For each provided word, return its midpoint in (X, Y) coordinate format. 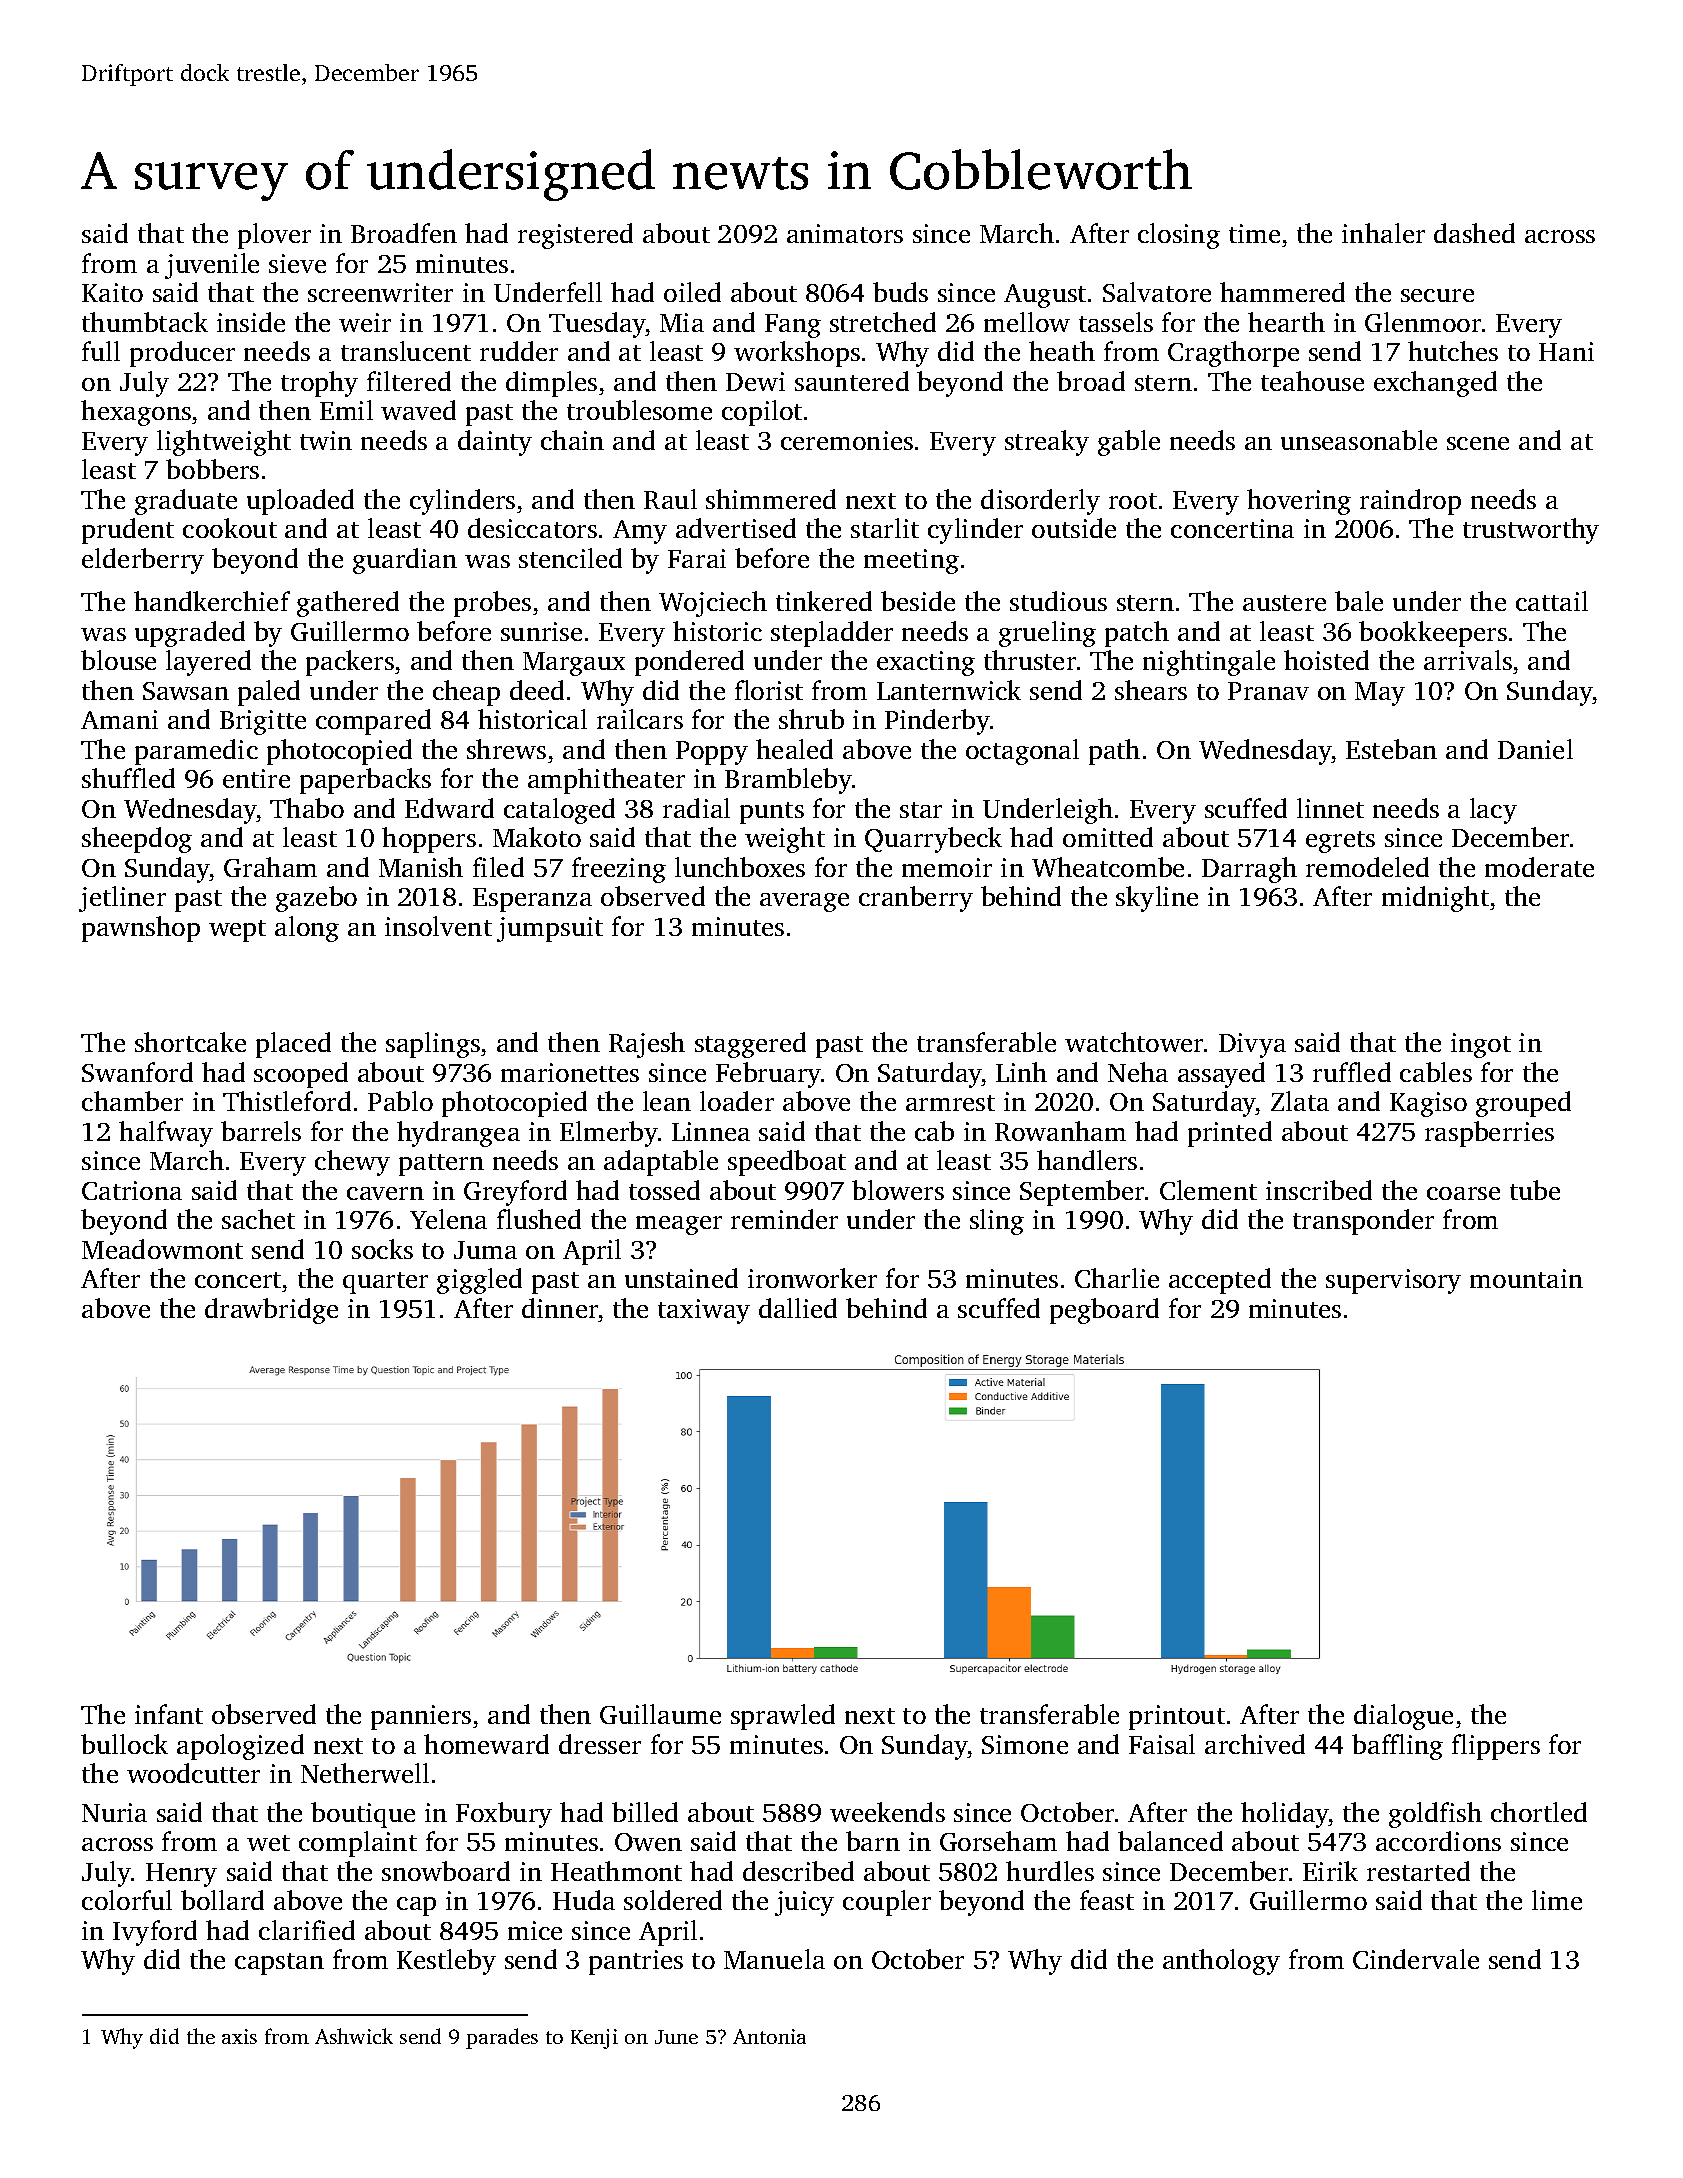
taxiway (704, 1311)
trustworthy (1531, 531)
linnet (1330, 808)
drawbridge (271, 1311)
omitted (1108, 837)
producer (182, 354)
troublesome (639, 410)
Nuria (114, 1812)
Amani (119, 719)
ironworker (812, 1278)
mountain (1526, 1278)
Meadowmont (162, 1249)
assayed (1221, 1075)
